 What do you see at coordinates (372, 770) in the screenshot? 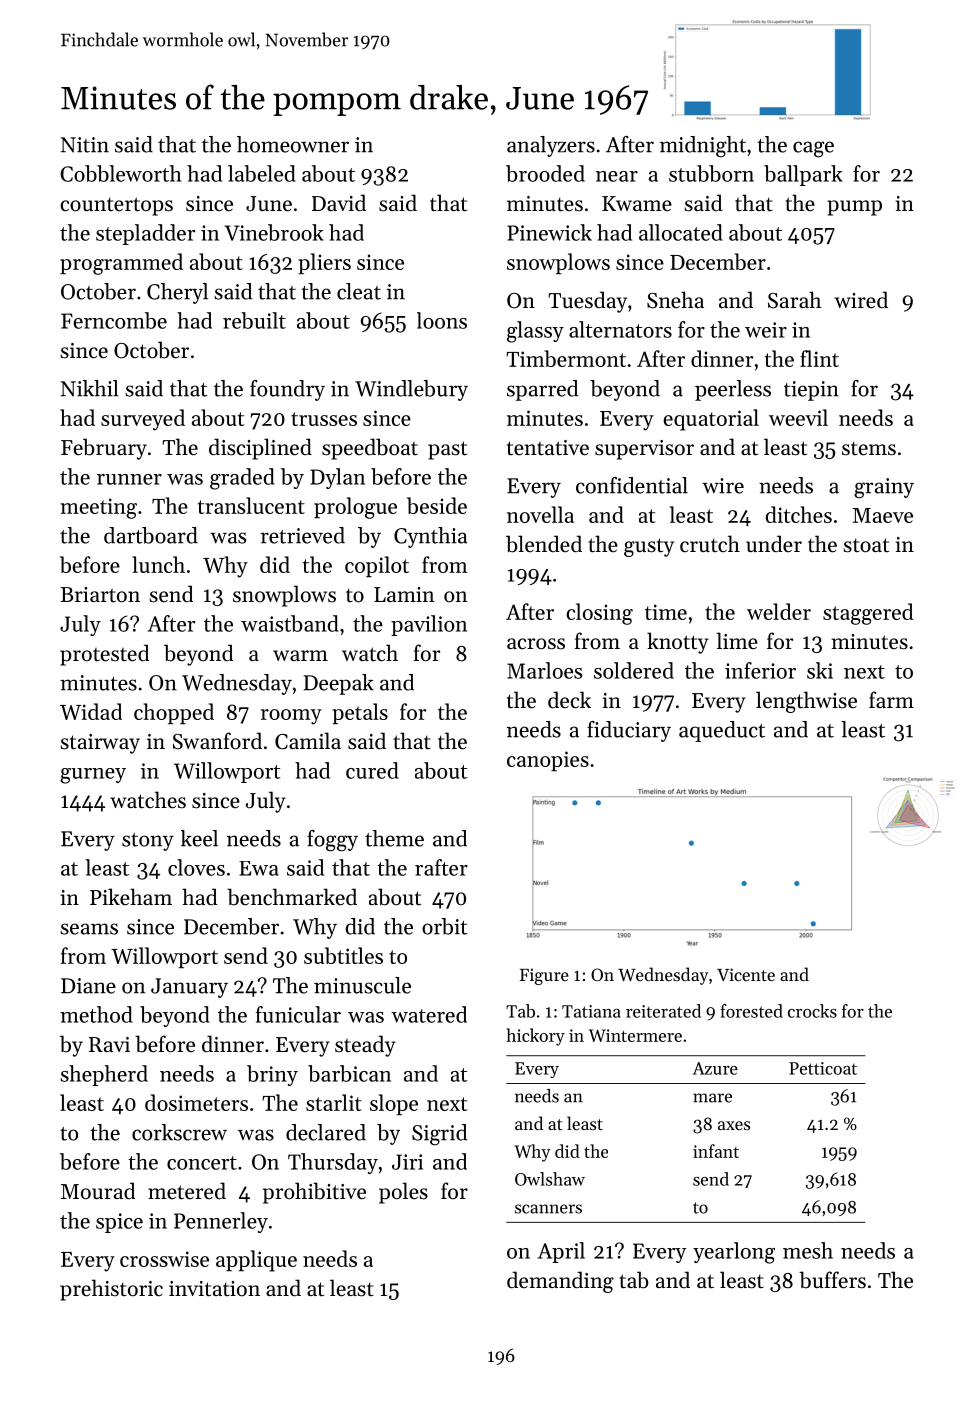
I see `cured` at bounding box center [372, 770].
